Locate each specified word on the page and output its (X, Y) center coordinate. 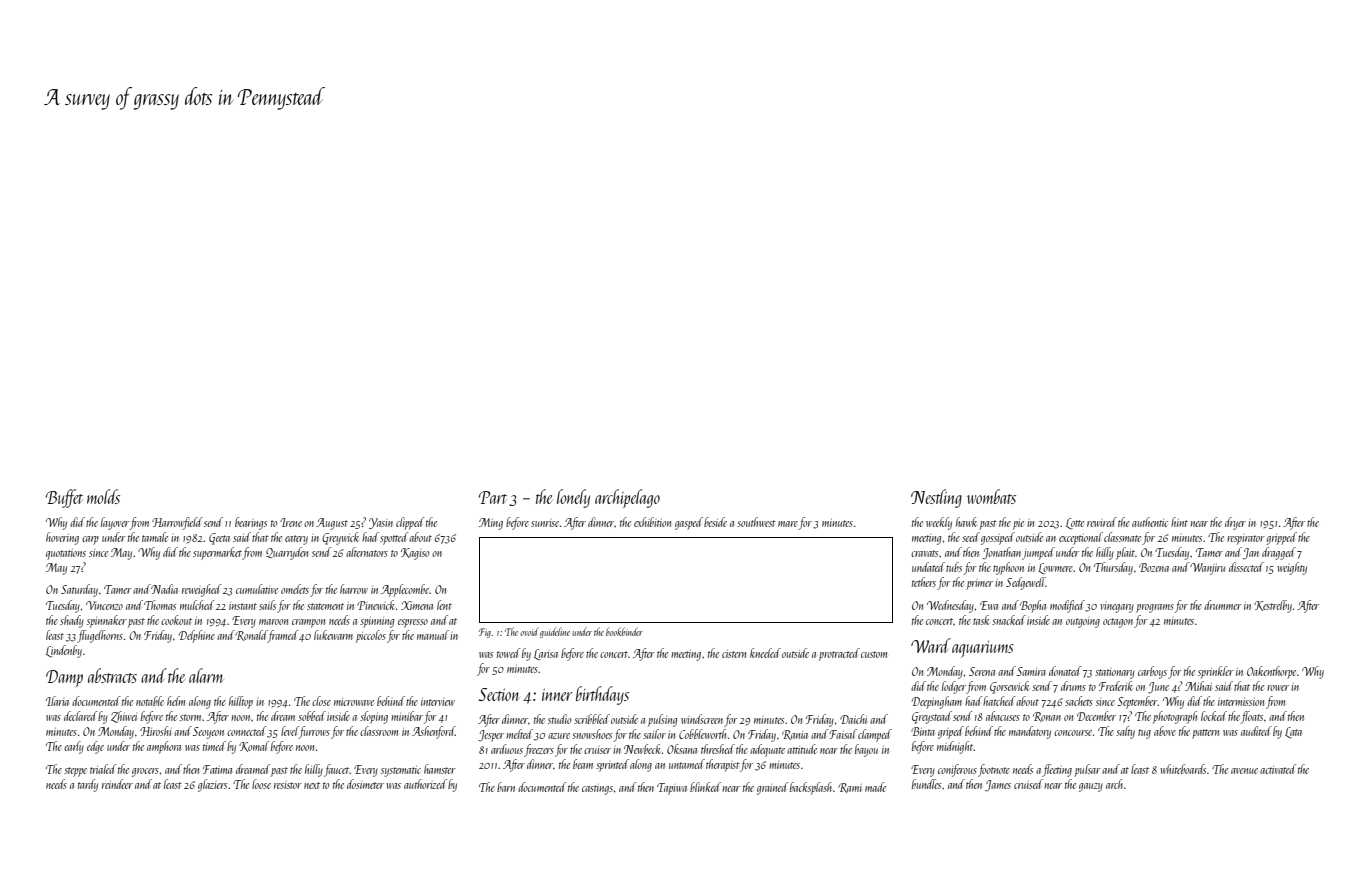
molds (103, 496)
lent (444, 605)
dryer (1235, 523)
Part (493, 497)
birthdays (602, 695)
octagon (1118, 623)
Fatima (217, 769)
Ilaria (57, 701)
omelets (295, 589)
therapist (723, 765)
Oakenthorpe (1271, 672)
